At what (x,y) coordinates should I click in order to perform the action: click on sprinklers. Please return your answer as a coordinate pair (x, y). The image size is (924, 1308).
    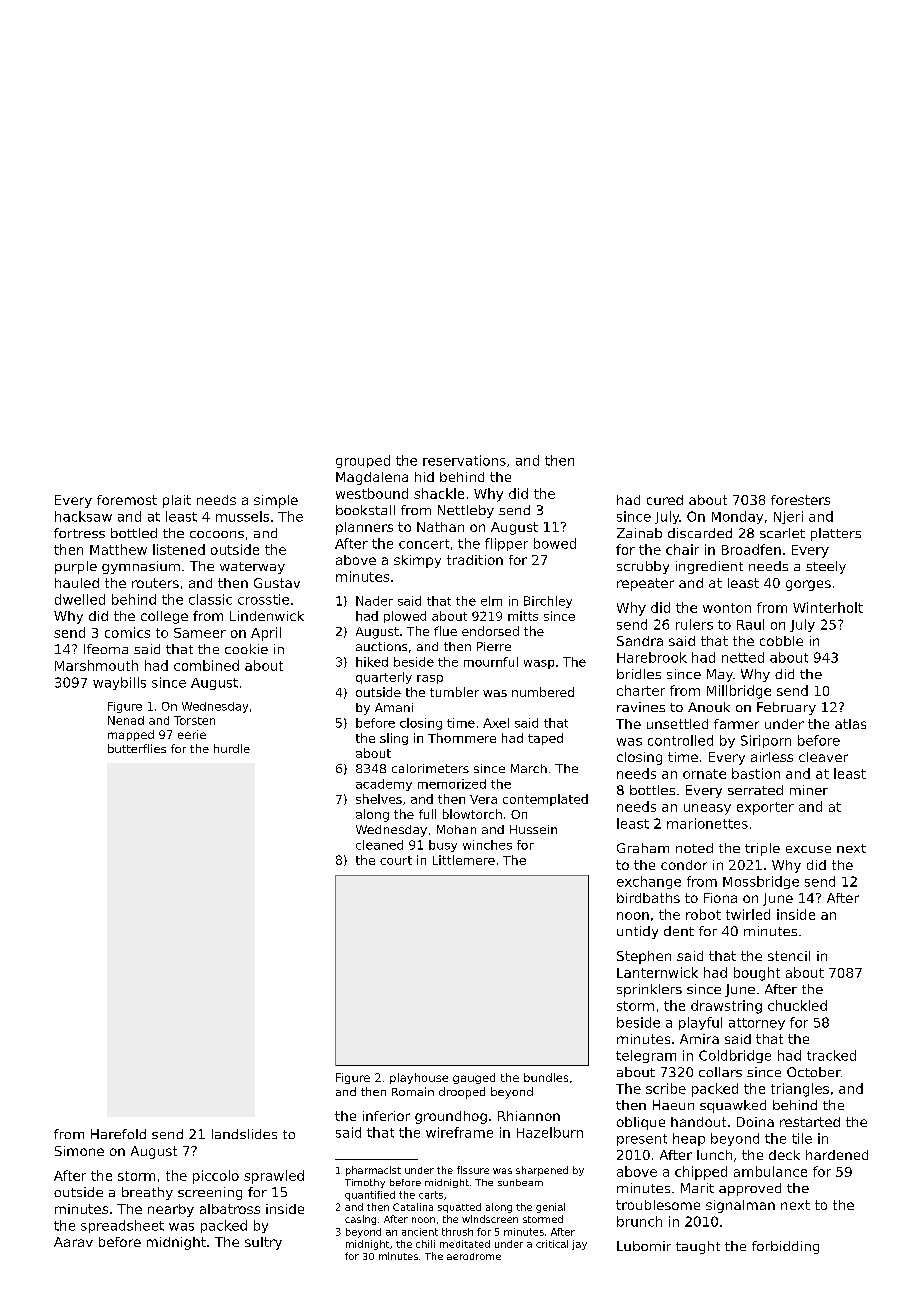
    Looking at the image, I should click on (649, 990).
